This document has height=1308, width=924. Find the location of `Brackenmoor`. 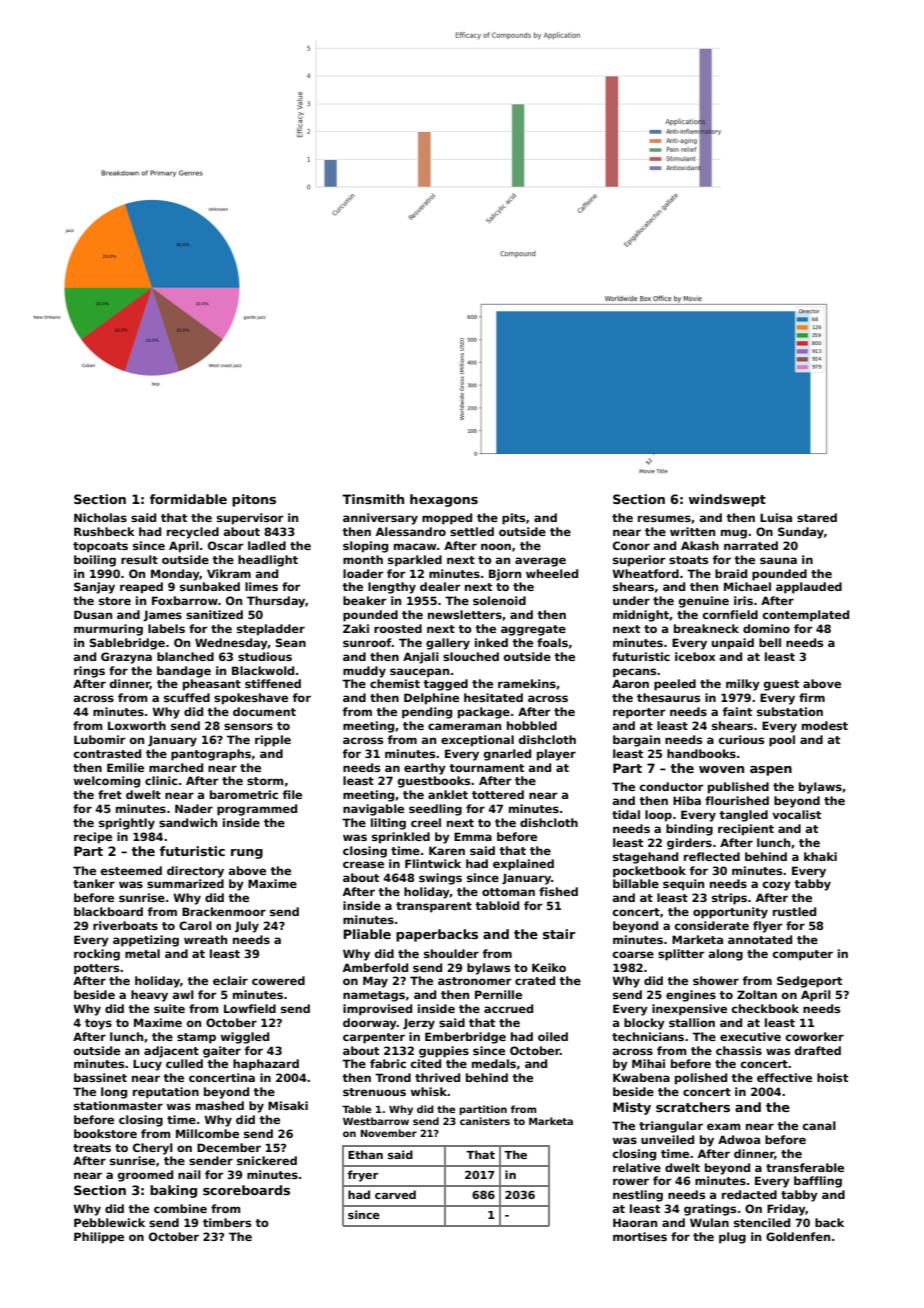

Brackenmoor is located at coordinates (224, 911).
